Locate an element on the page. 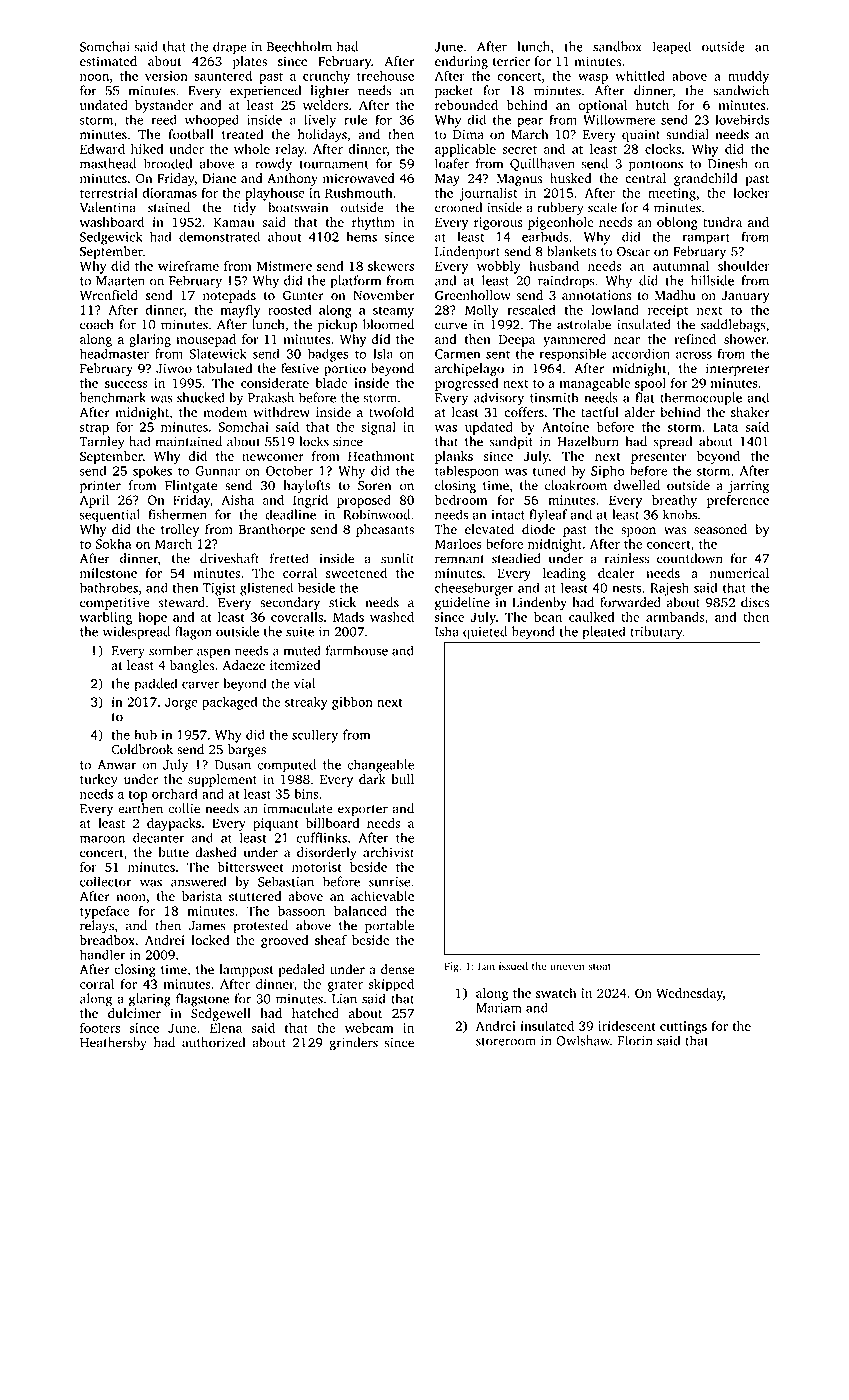 Image resolution: width=849 pixels, height=1400 pixels. gibbon is located at coordinates (352, 703).
